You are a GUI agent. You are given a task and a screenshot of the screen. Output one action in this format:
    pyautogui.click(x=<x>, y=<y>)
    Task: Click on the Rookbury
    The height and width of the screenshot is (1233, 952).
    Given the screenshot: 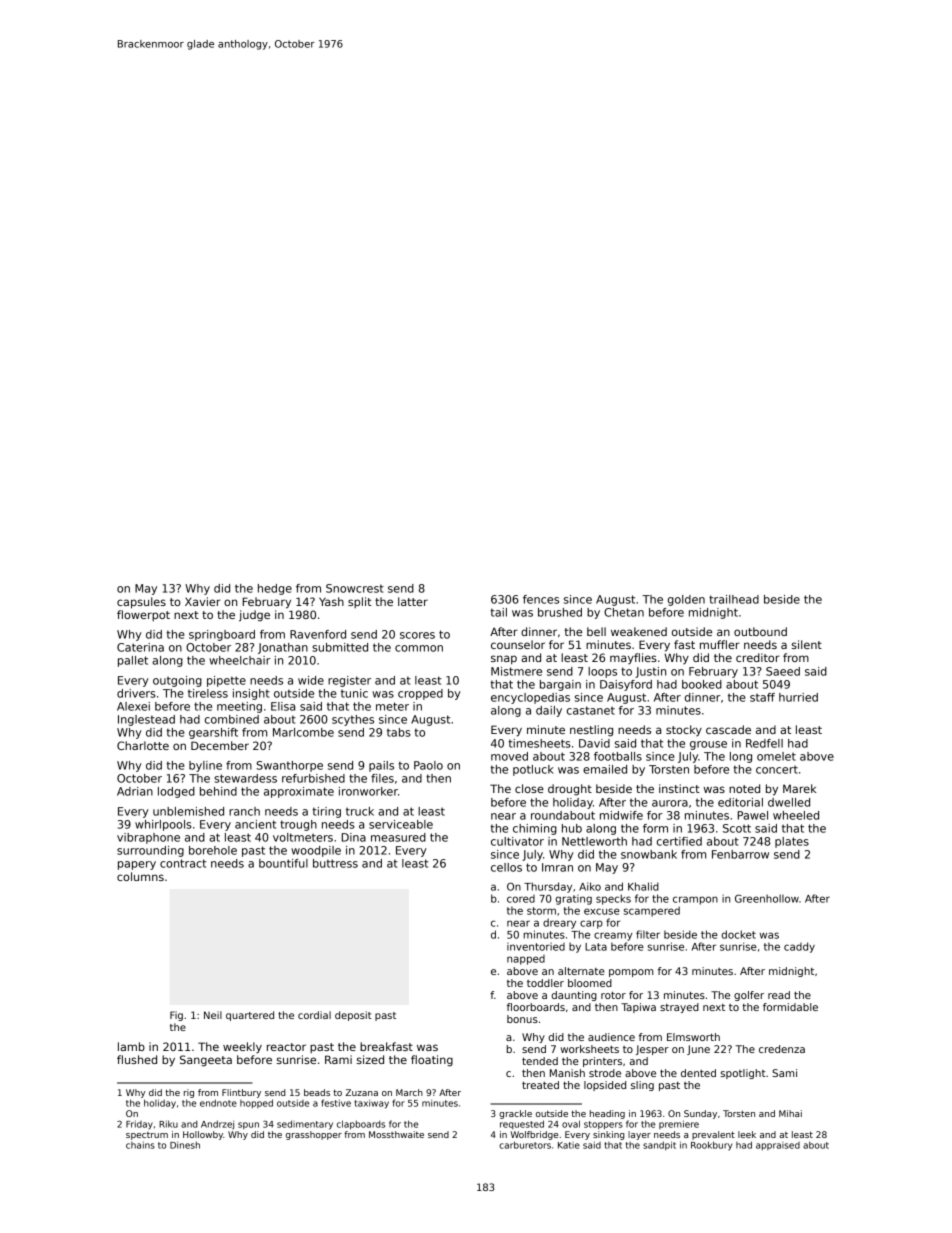 What is the action you would take?
    pyautogui.click(x=711, y=1146)
